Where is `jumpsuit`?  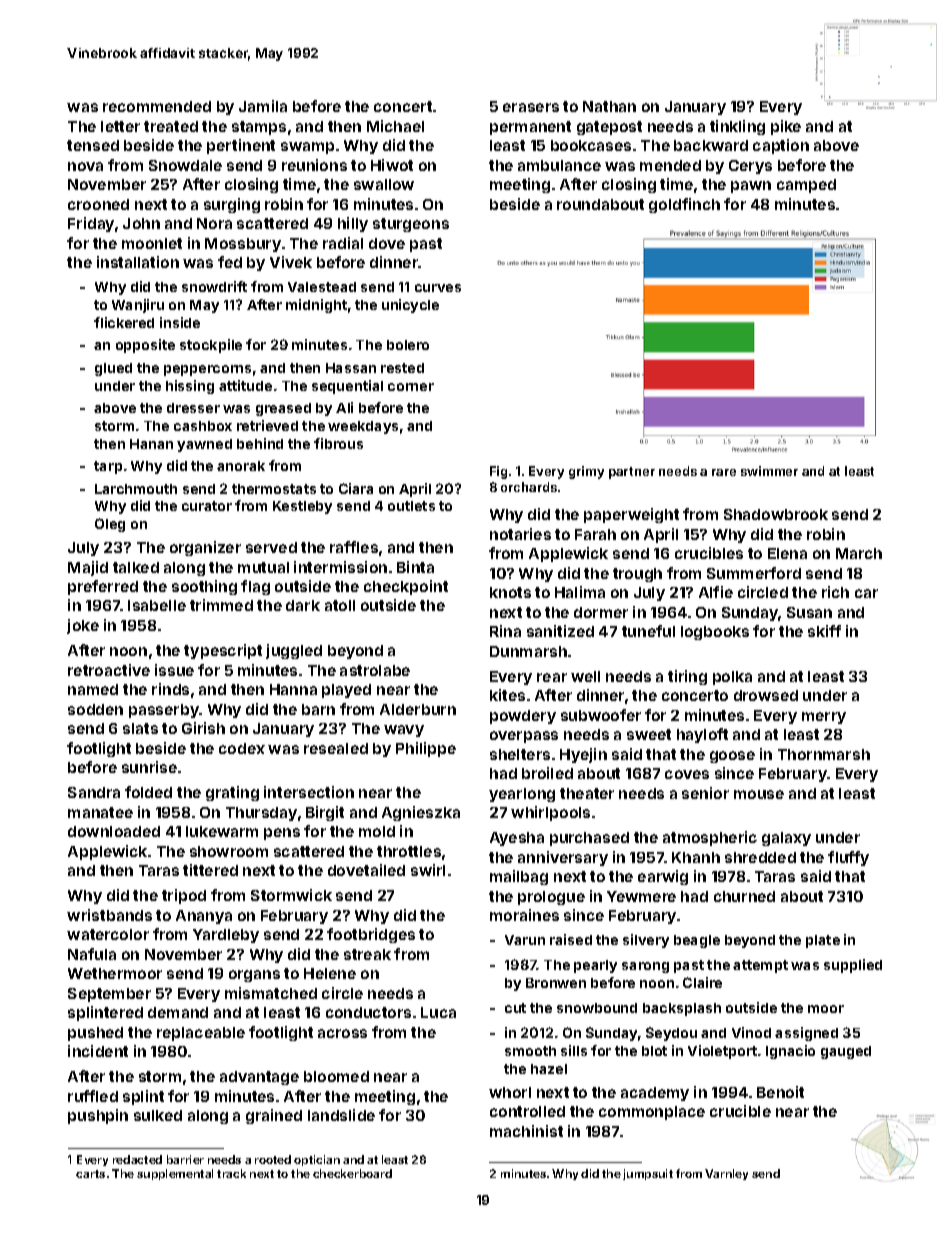
jumpsuit is located at coordinates (648, 1174).
